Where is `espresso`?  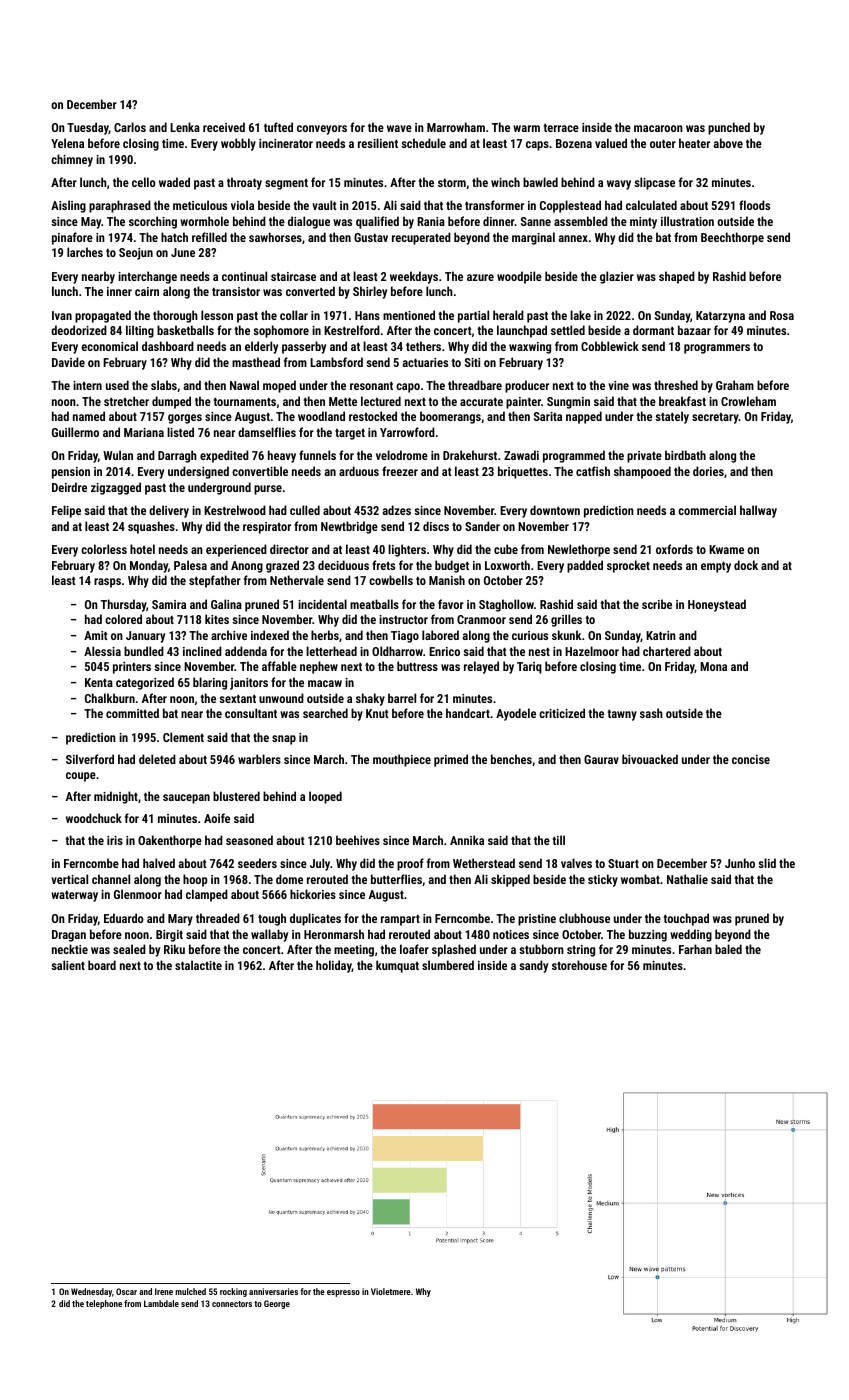 espresso is located at coordinates (343, 1293).
